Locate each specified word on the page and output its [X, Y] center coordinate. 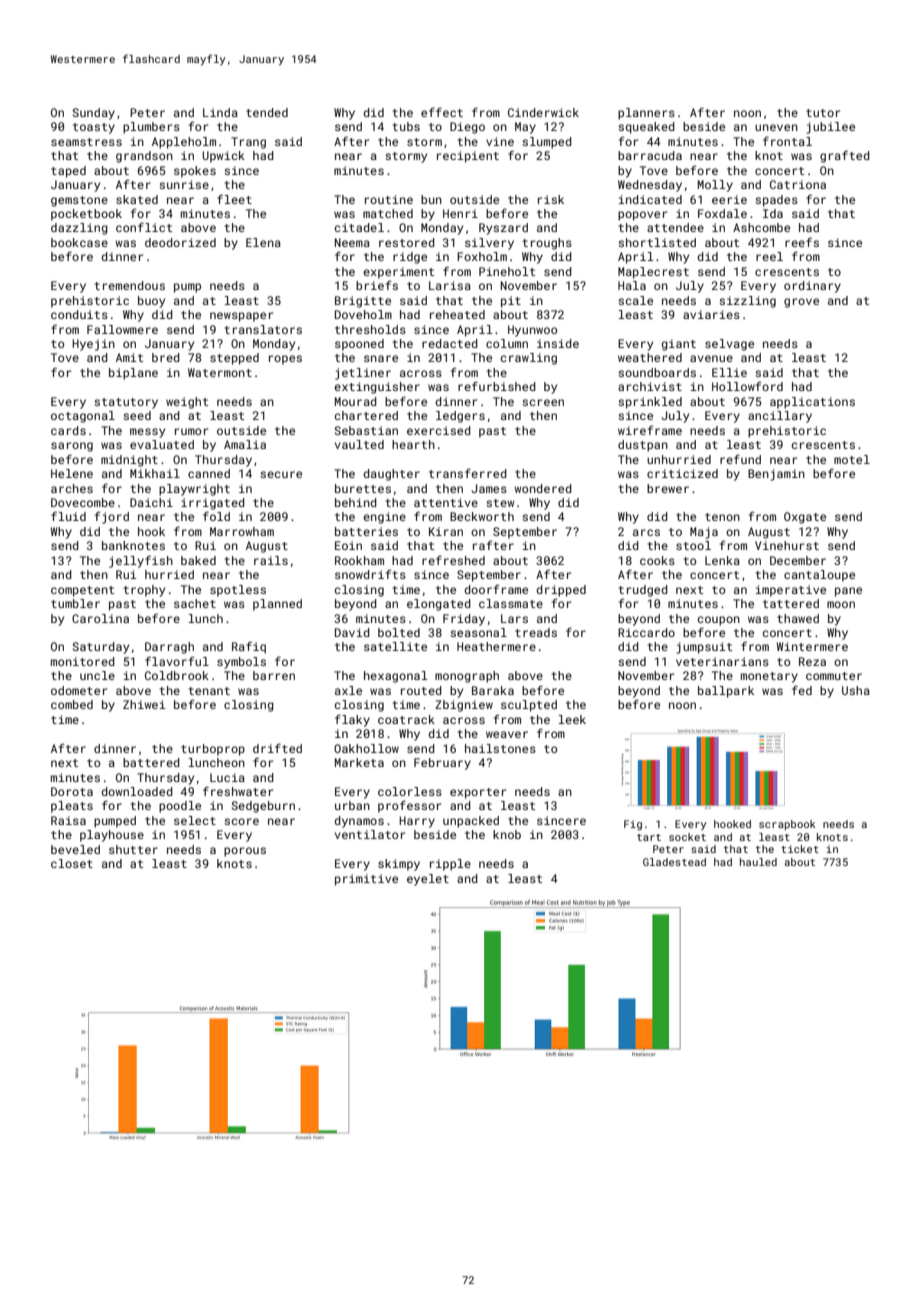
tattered [791, 603]
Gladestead [674, 862]
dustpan [643, 446]
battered [151, 762]
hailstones [500, 748]
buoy [151, 302]
